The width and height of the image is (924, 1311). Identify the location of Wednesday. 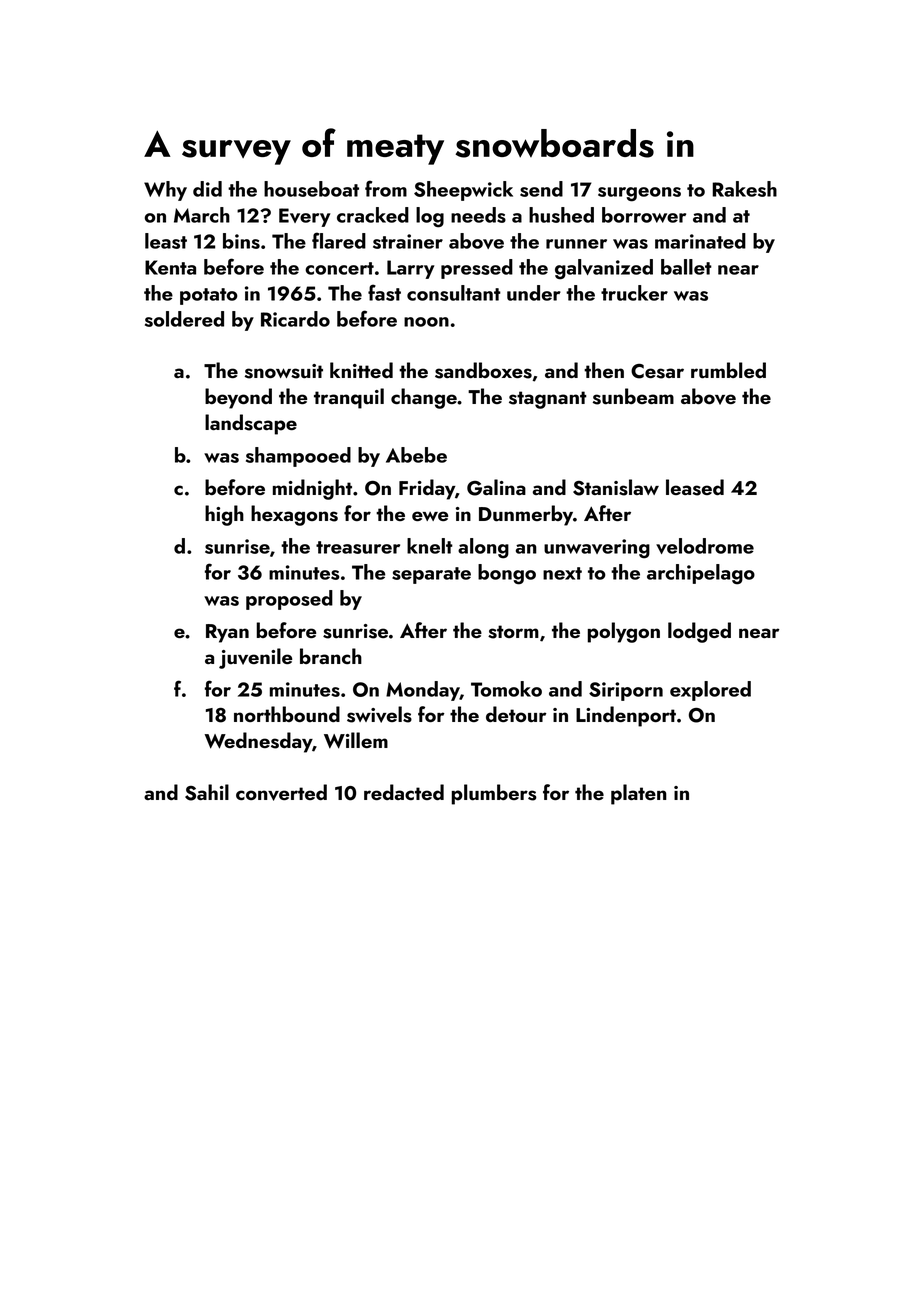
(258, 742).
